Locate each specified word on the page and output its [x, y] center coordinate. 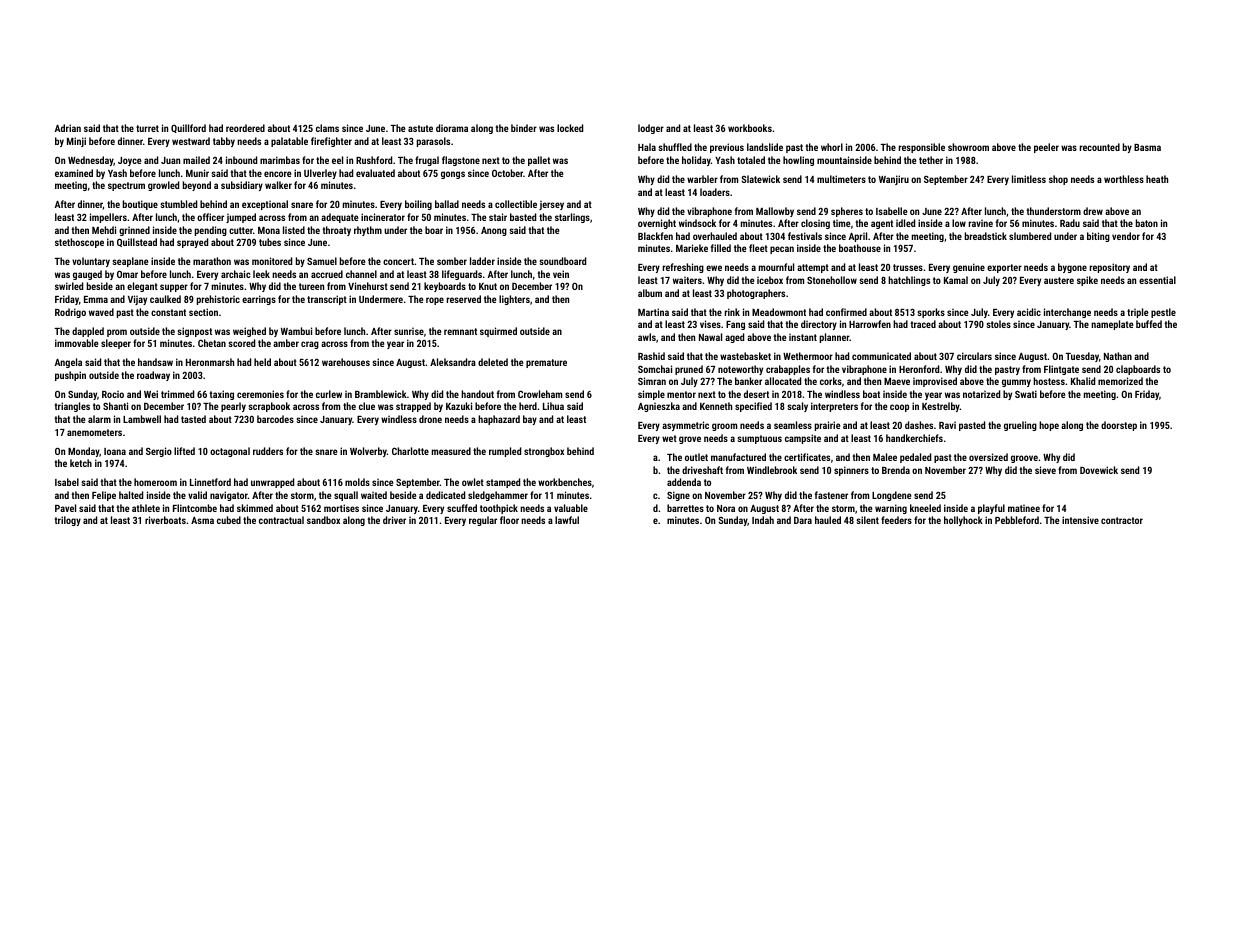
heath [1157, 179]
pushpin [70, 376]
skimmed [255, 508]
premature [546, 363]
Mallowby [775, 212]
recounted [1100, 147]
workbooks [750, 128]
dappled [88, 332]
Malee [885, 457]
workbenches [565, 482]
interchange [1067, 313]
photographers [756, 294]
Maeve [897, 381]
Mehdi [104, 230]
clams [327, 128]
